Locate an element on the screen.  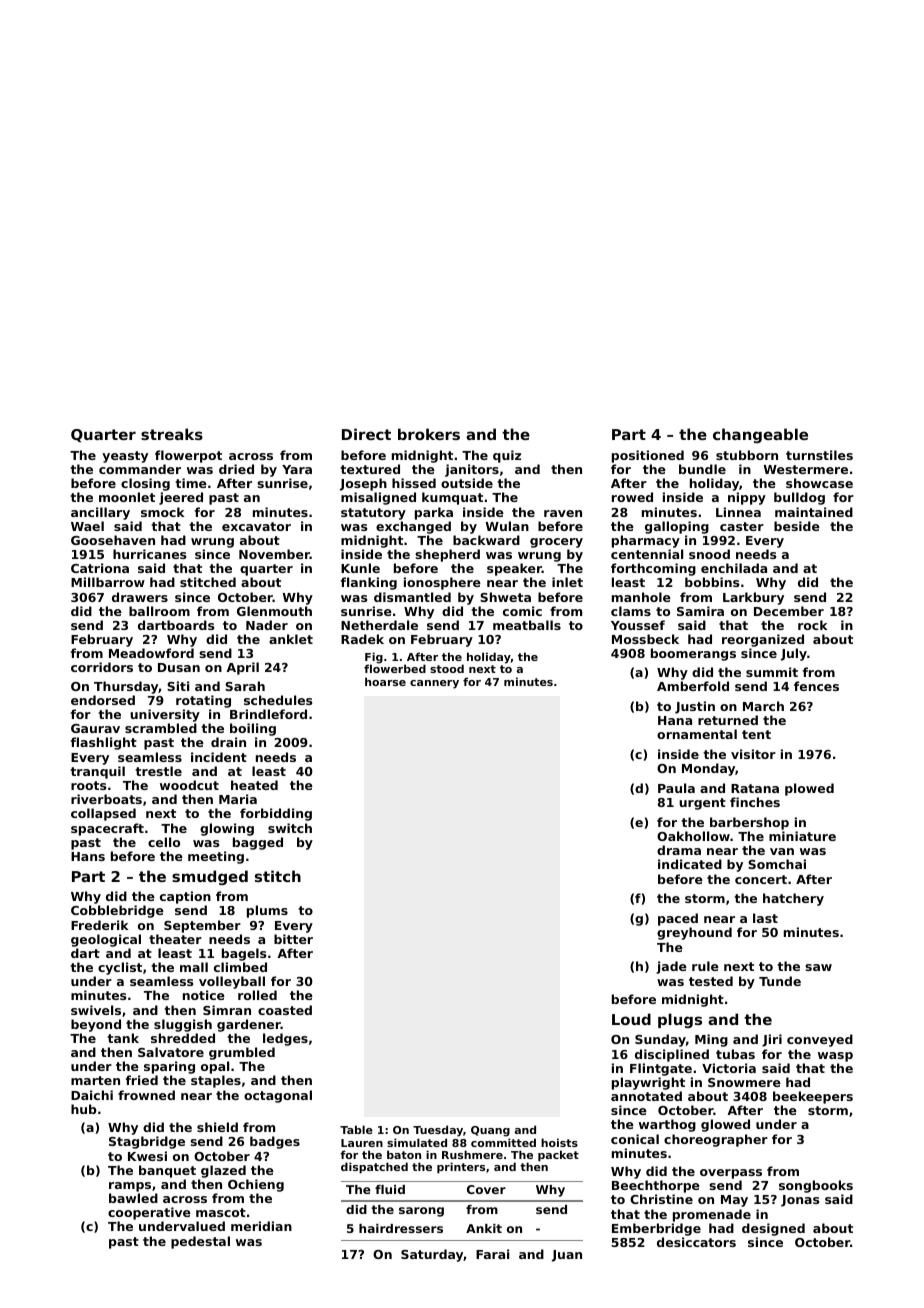
glazed is located at coordinates (223, 1171).
